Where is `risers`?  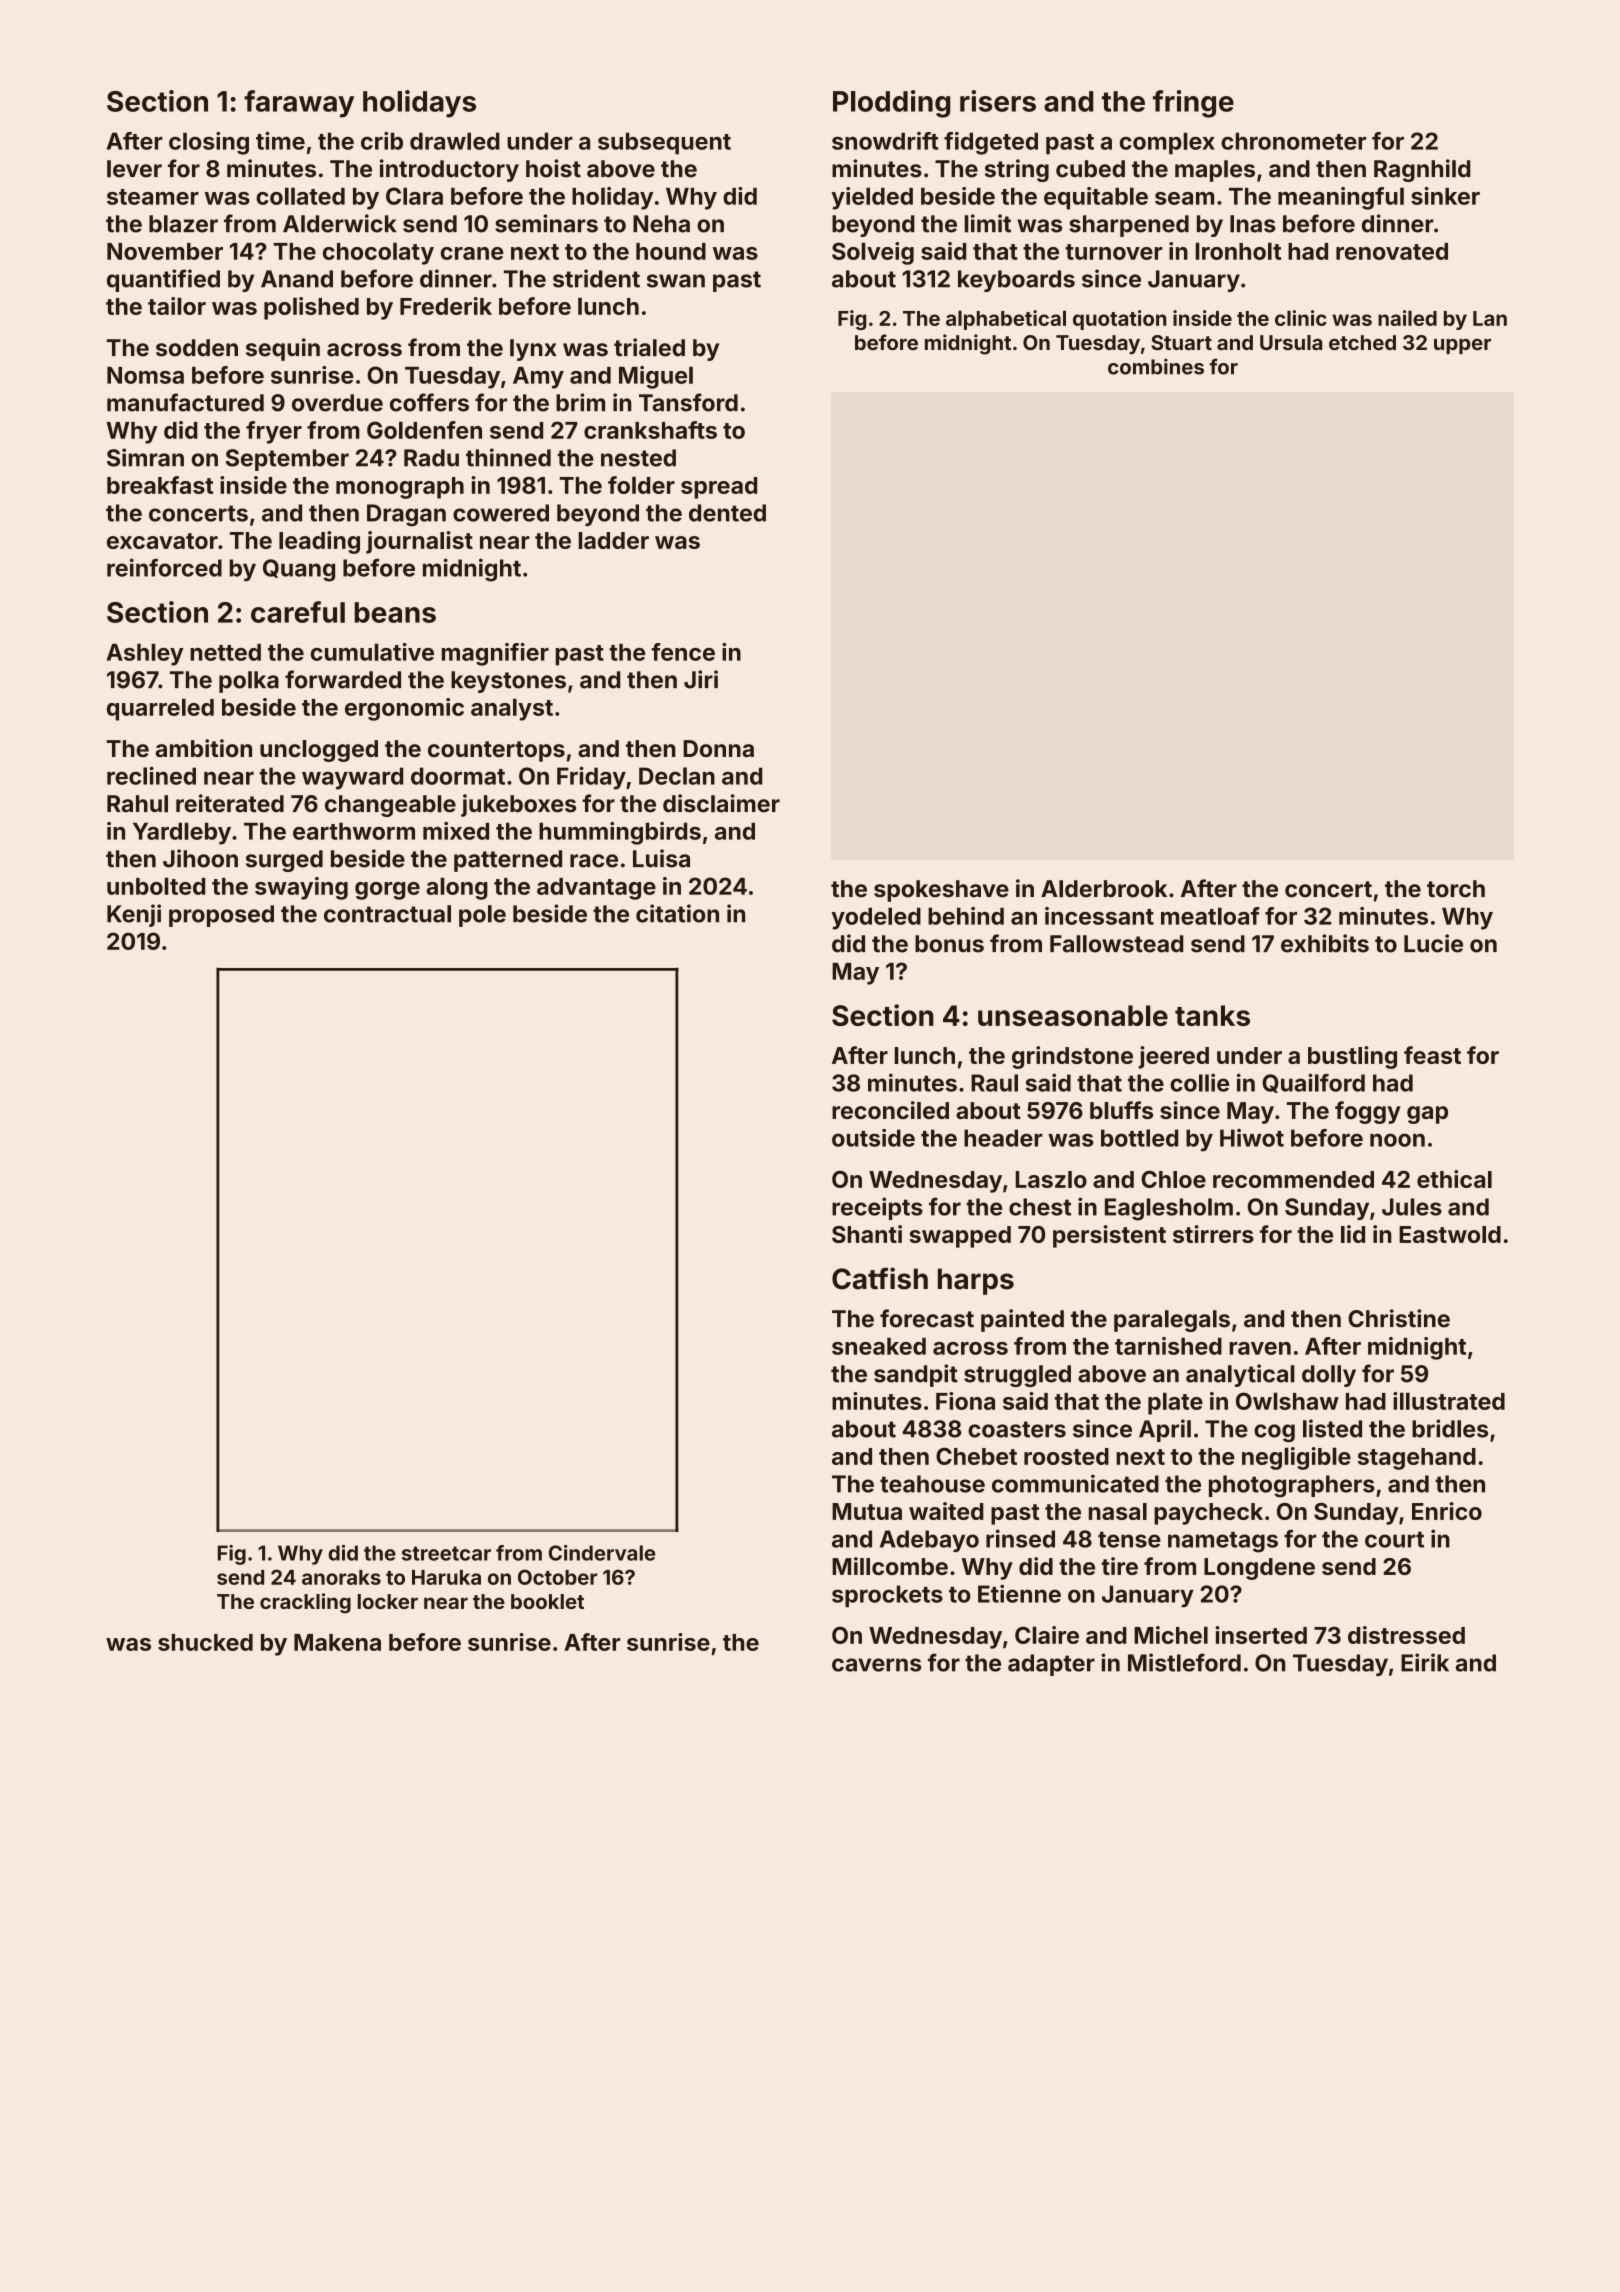
risers is located at coordinates (998, 101).
